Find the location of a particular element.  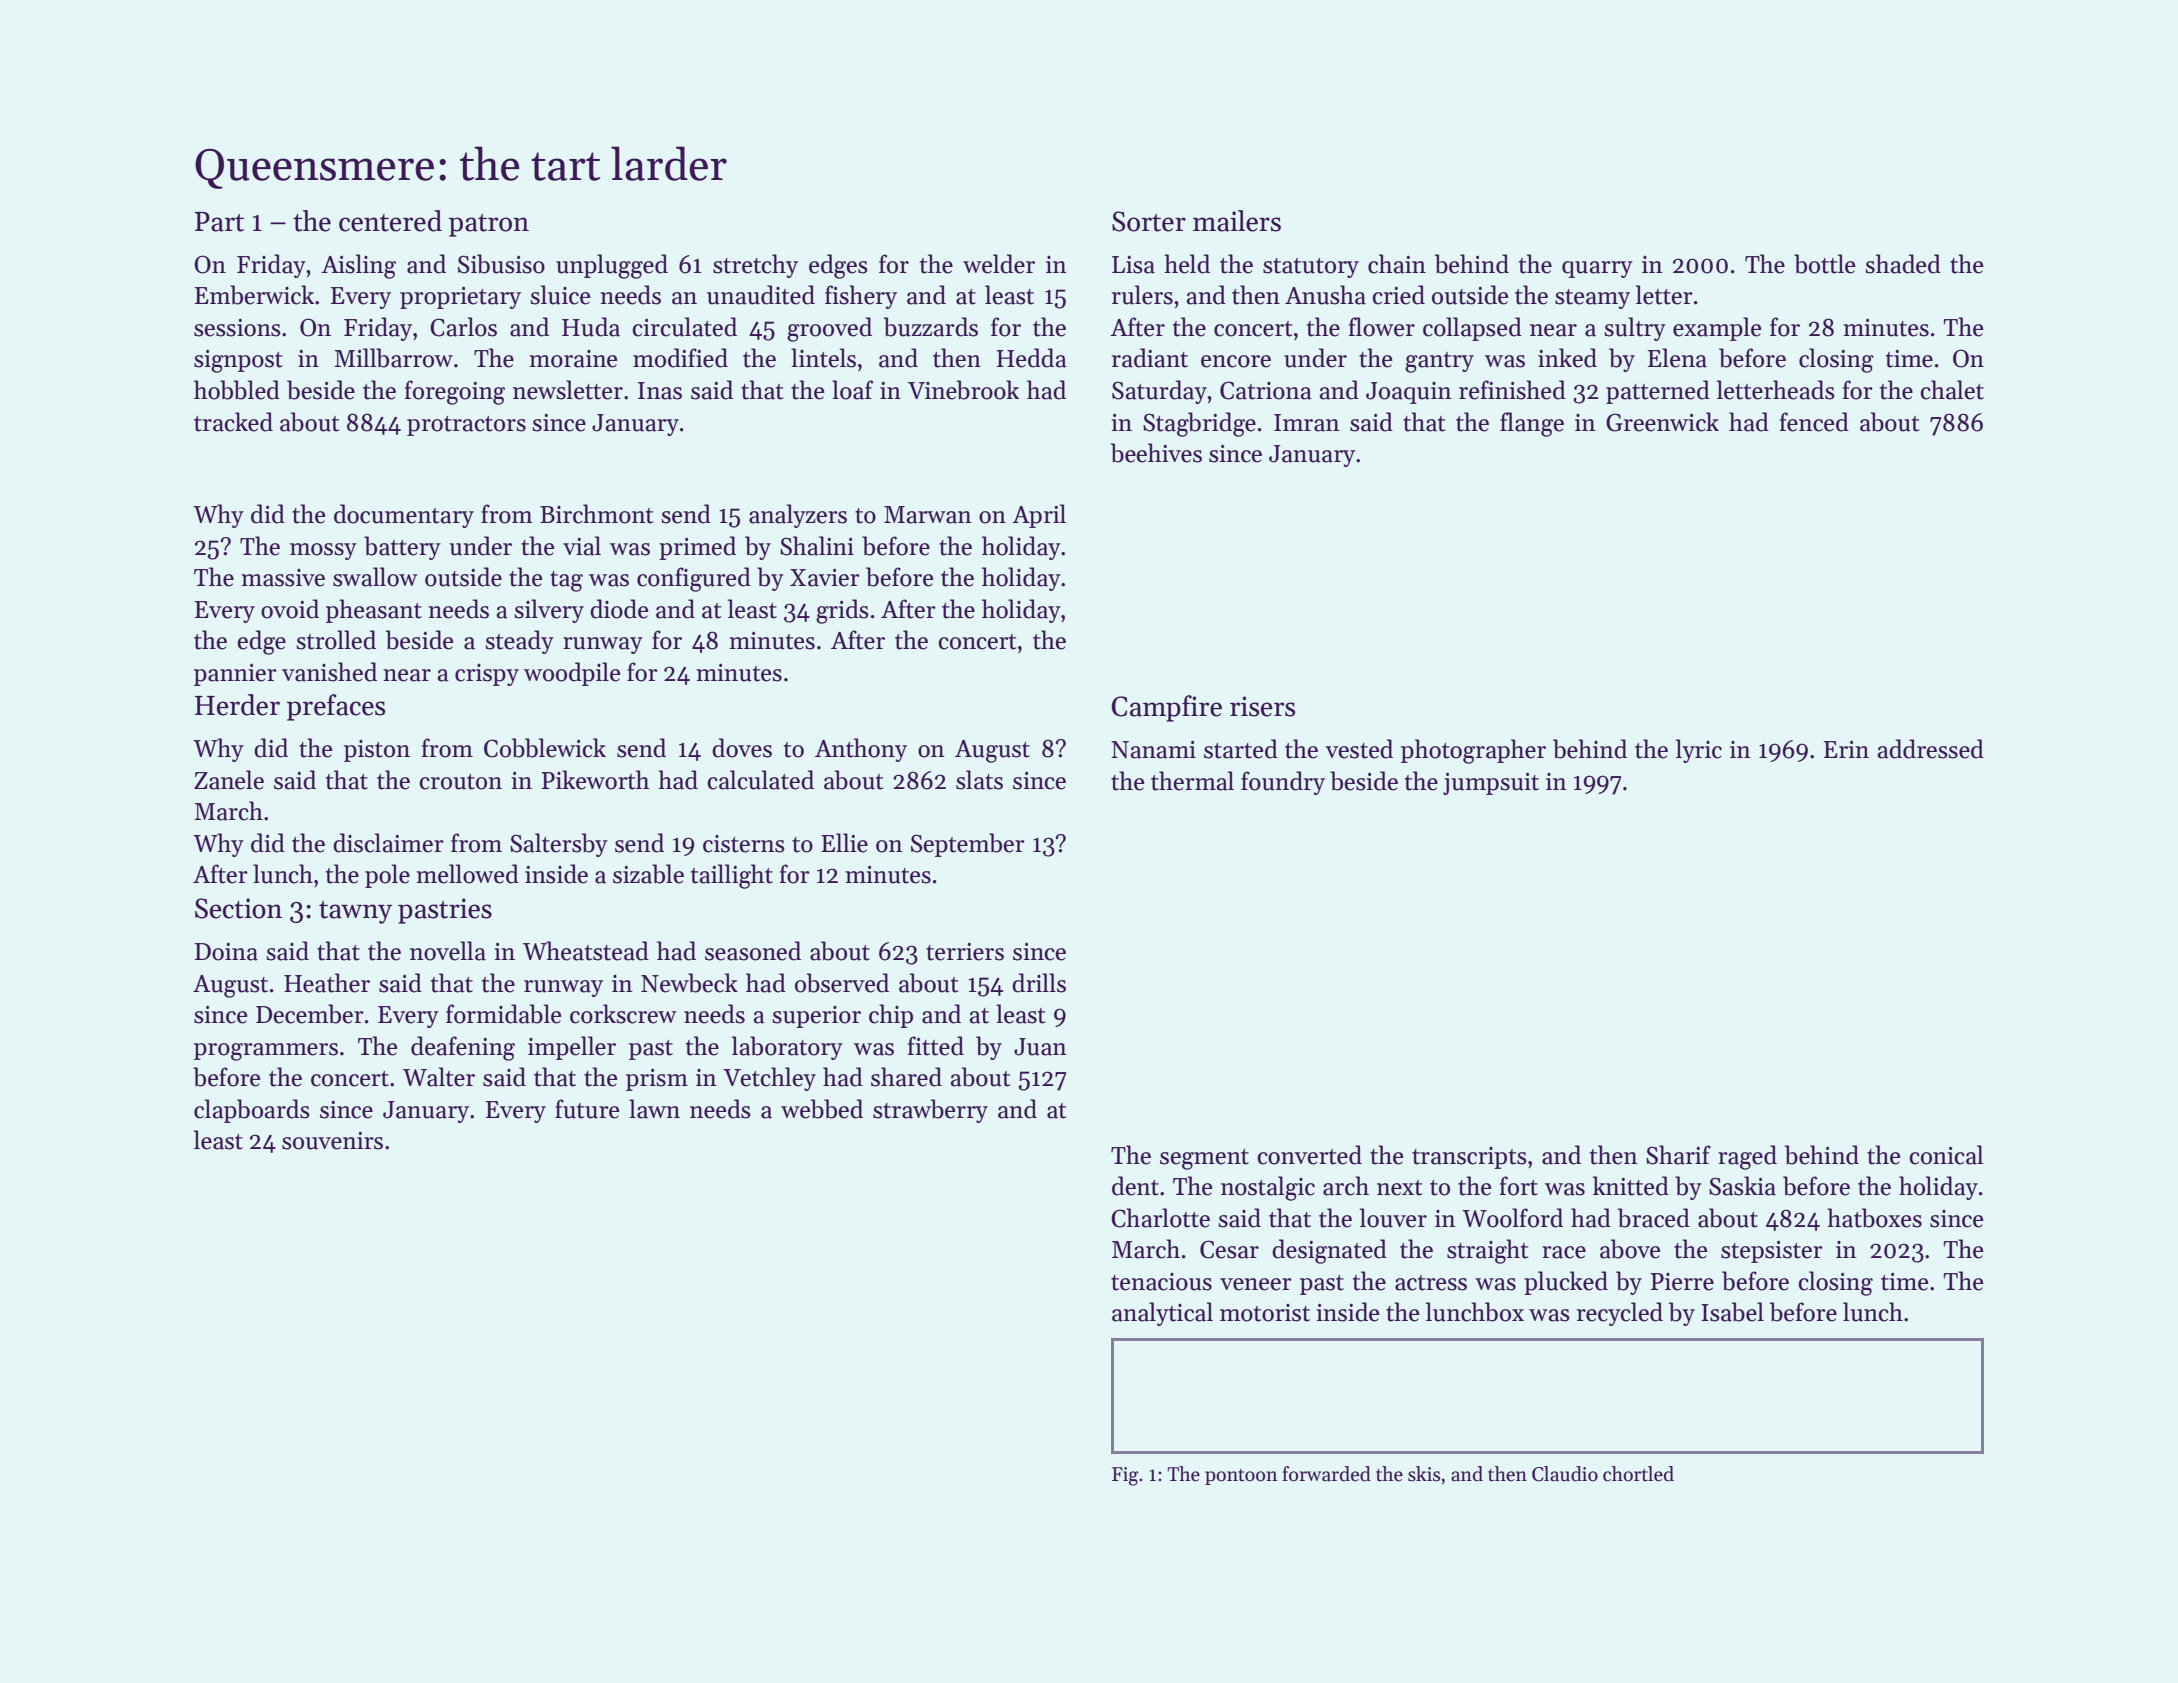

Erin is located at coordinates (1846, 749).
